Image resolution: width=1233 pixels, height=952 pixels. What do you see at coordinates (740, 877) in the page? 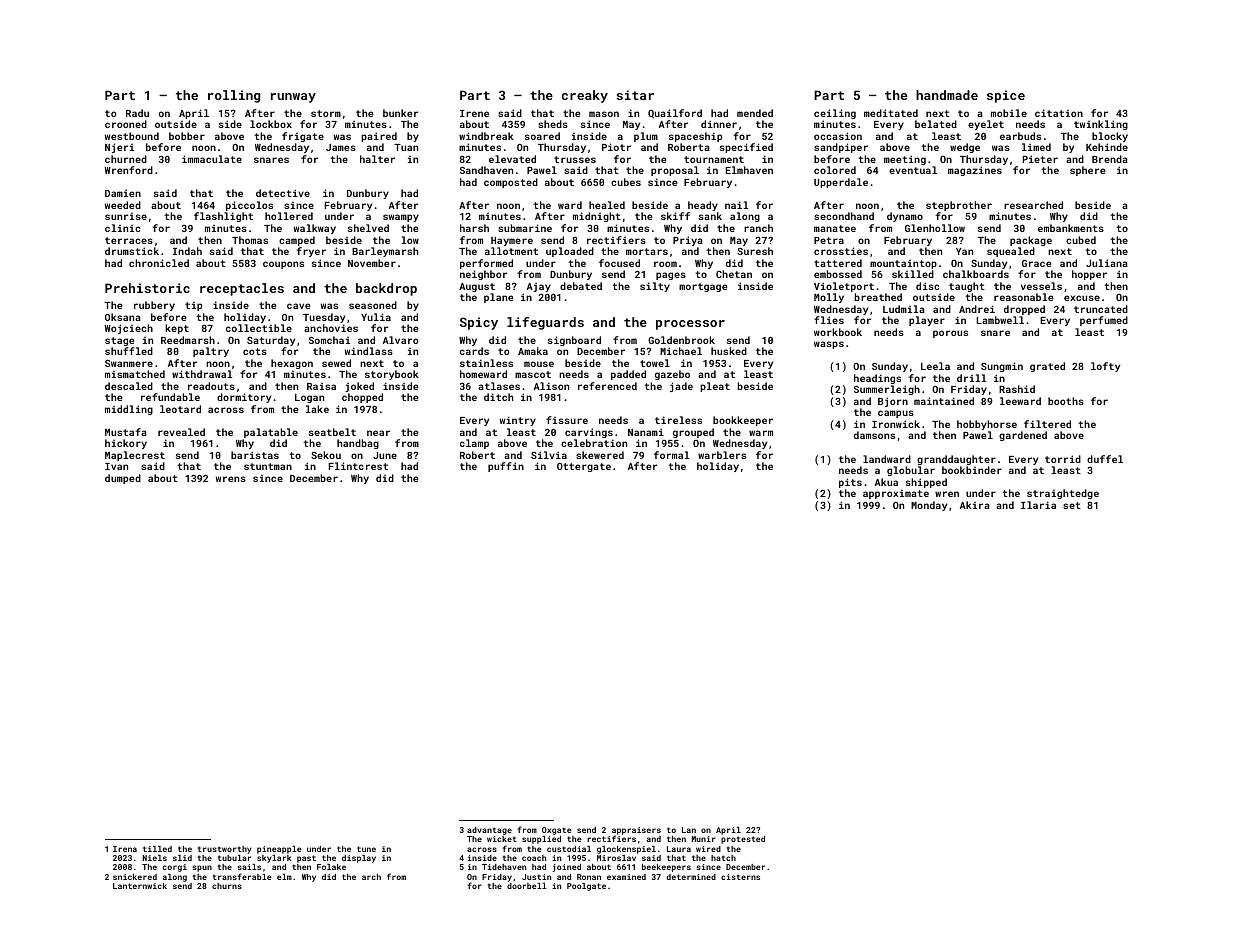
I see `cisterns` at bounding box center [740, 877].
